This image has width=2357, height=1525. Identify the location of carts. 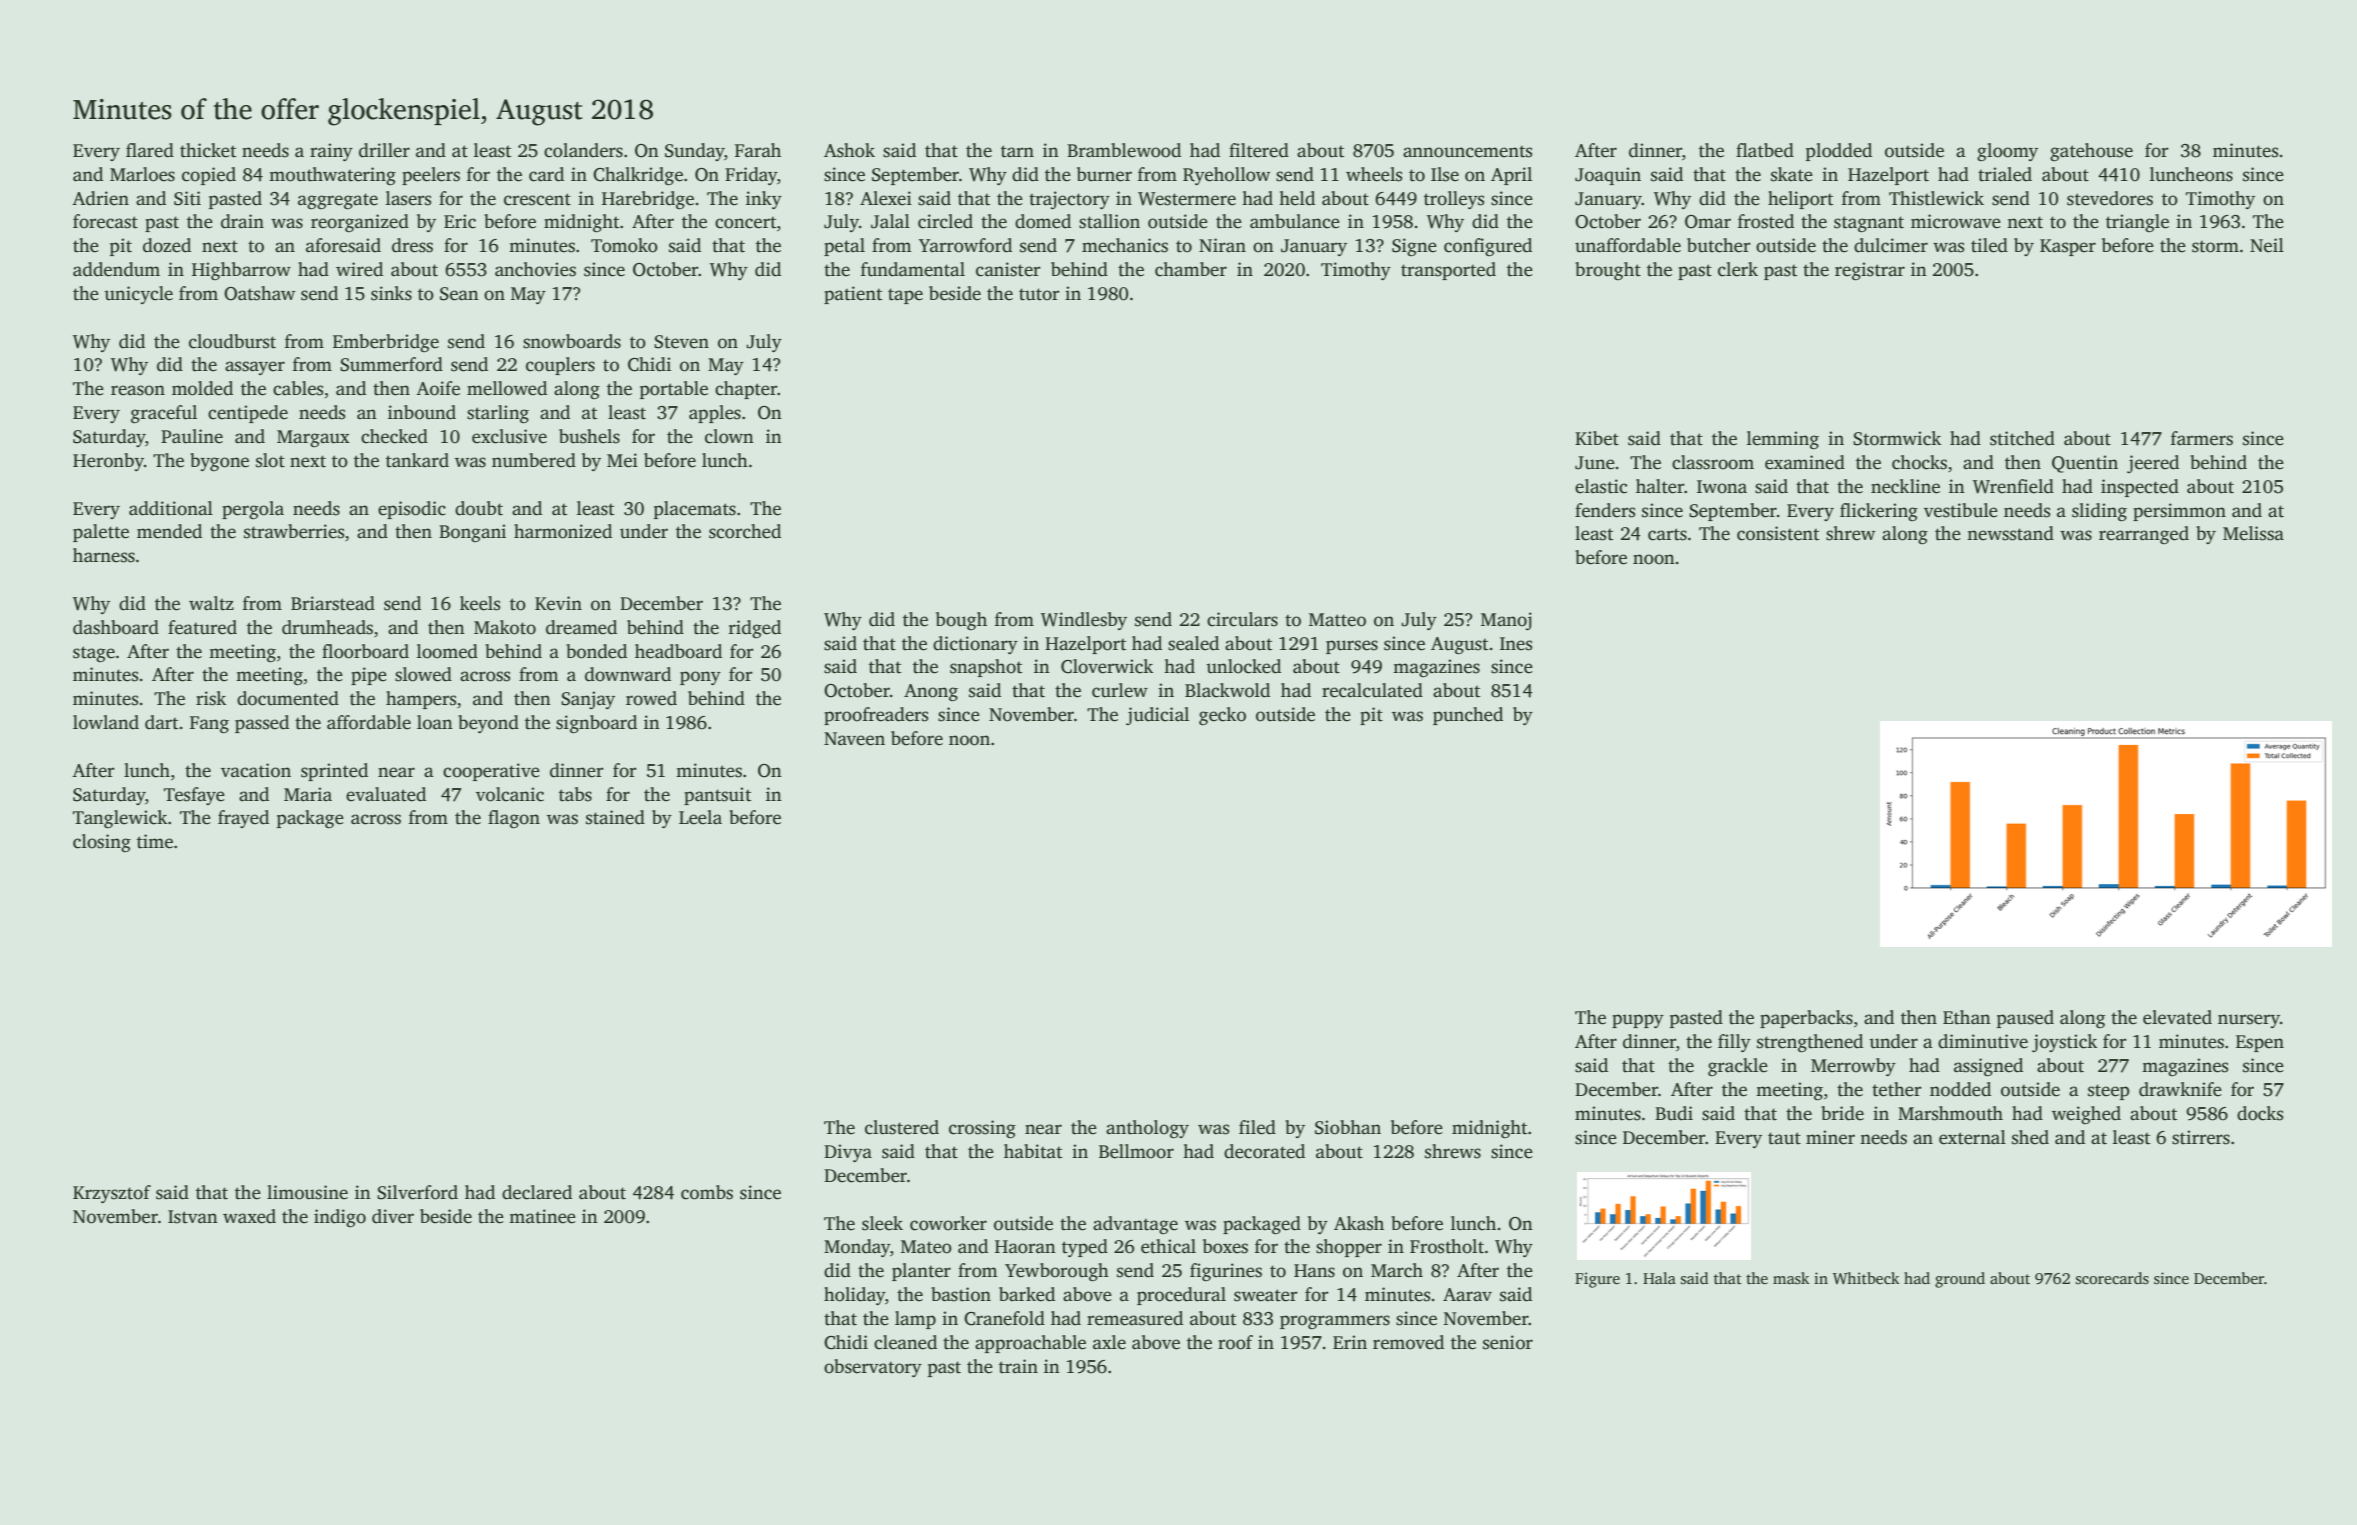
(1667, 534).
